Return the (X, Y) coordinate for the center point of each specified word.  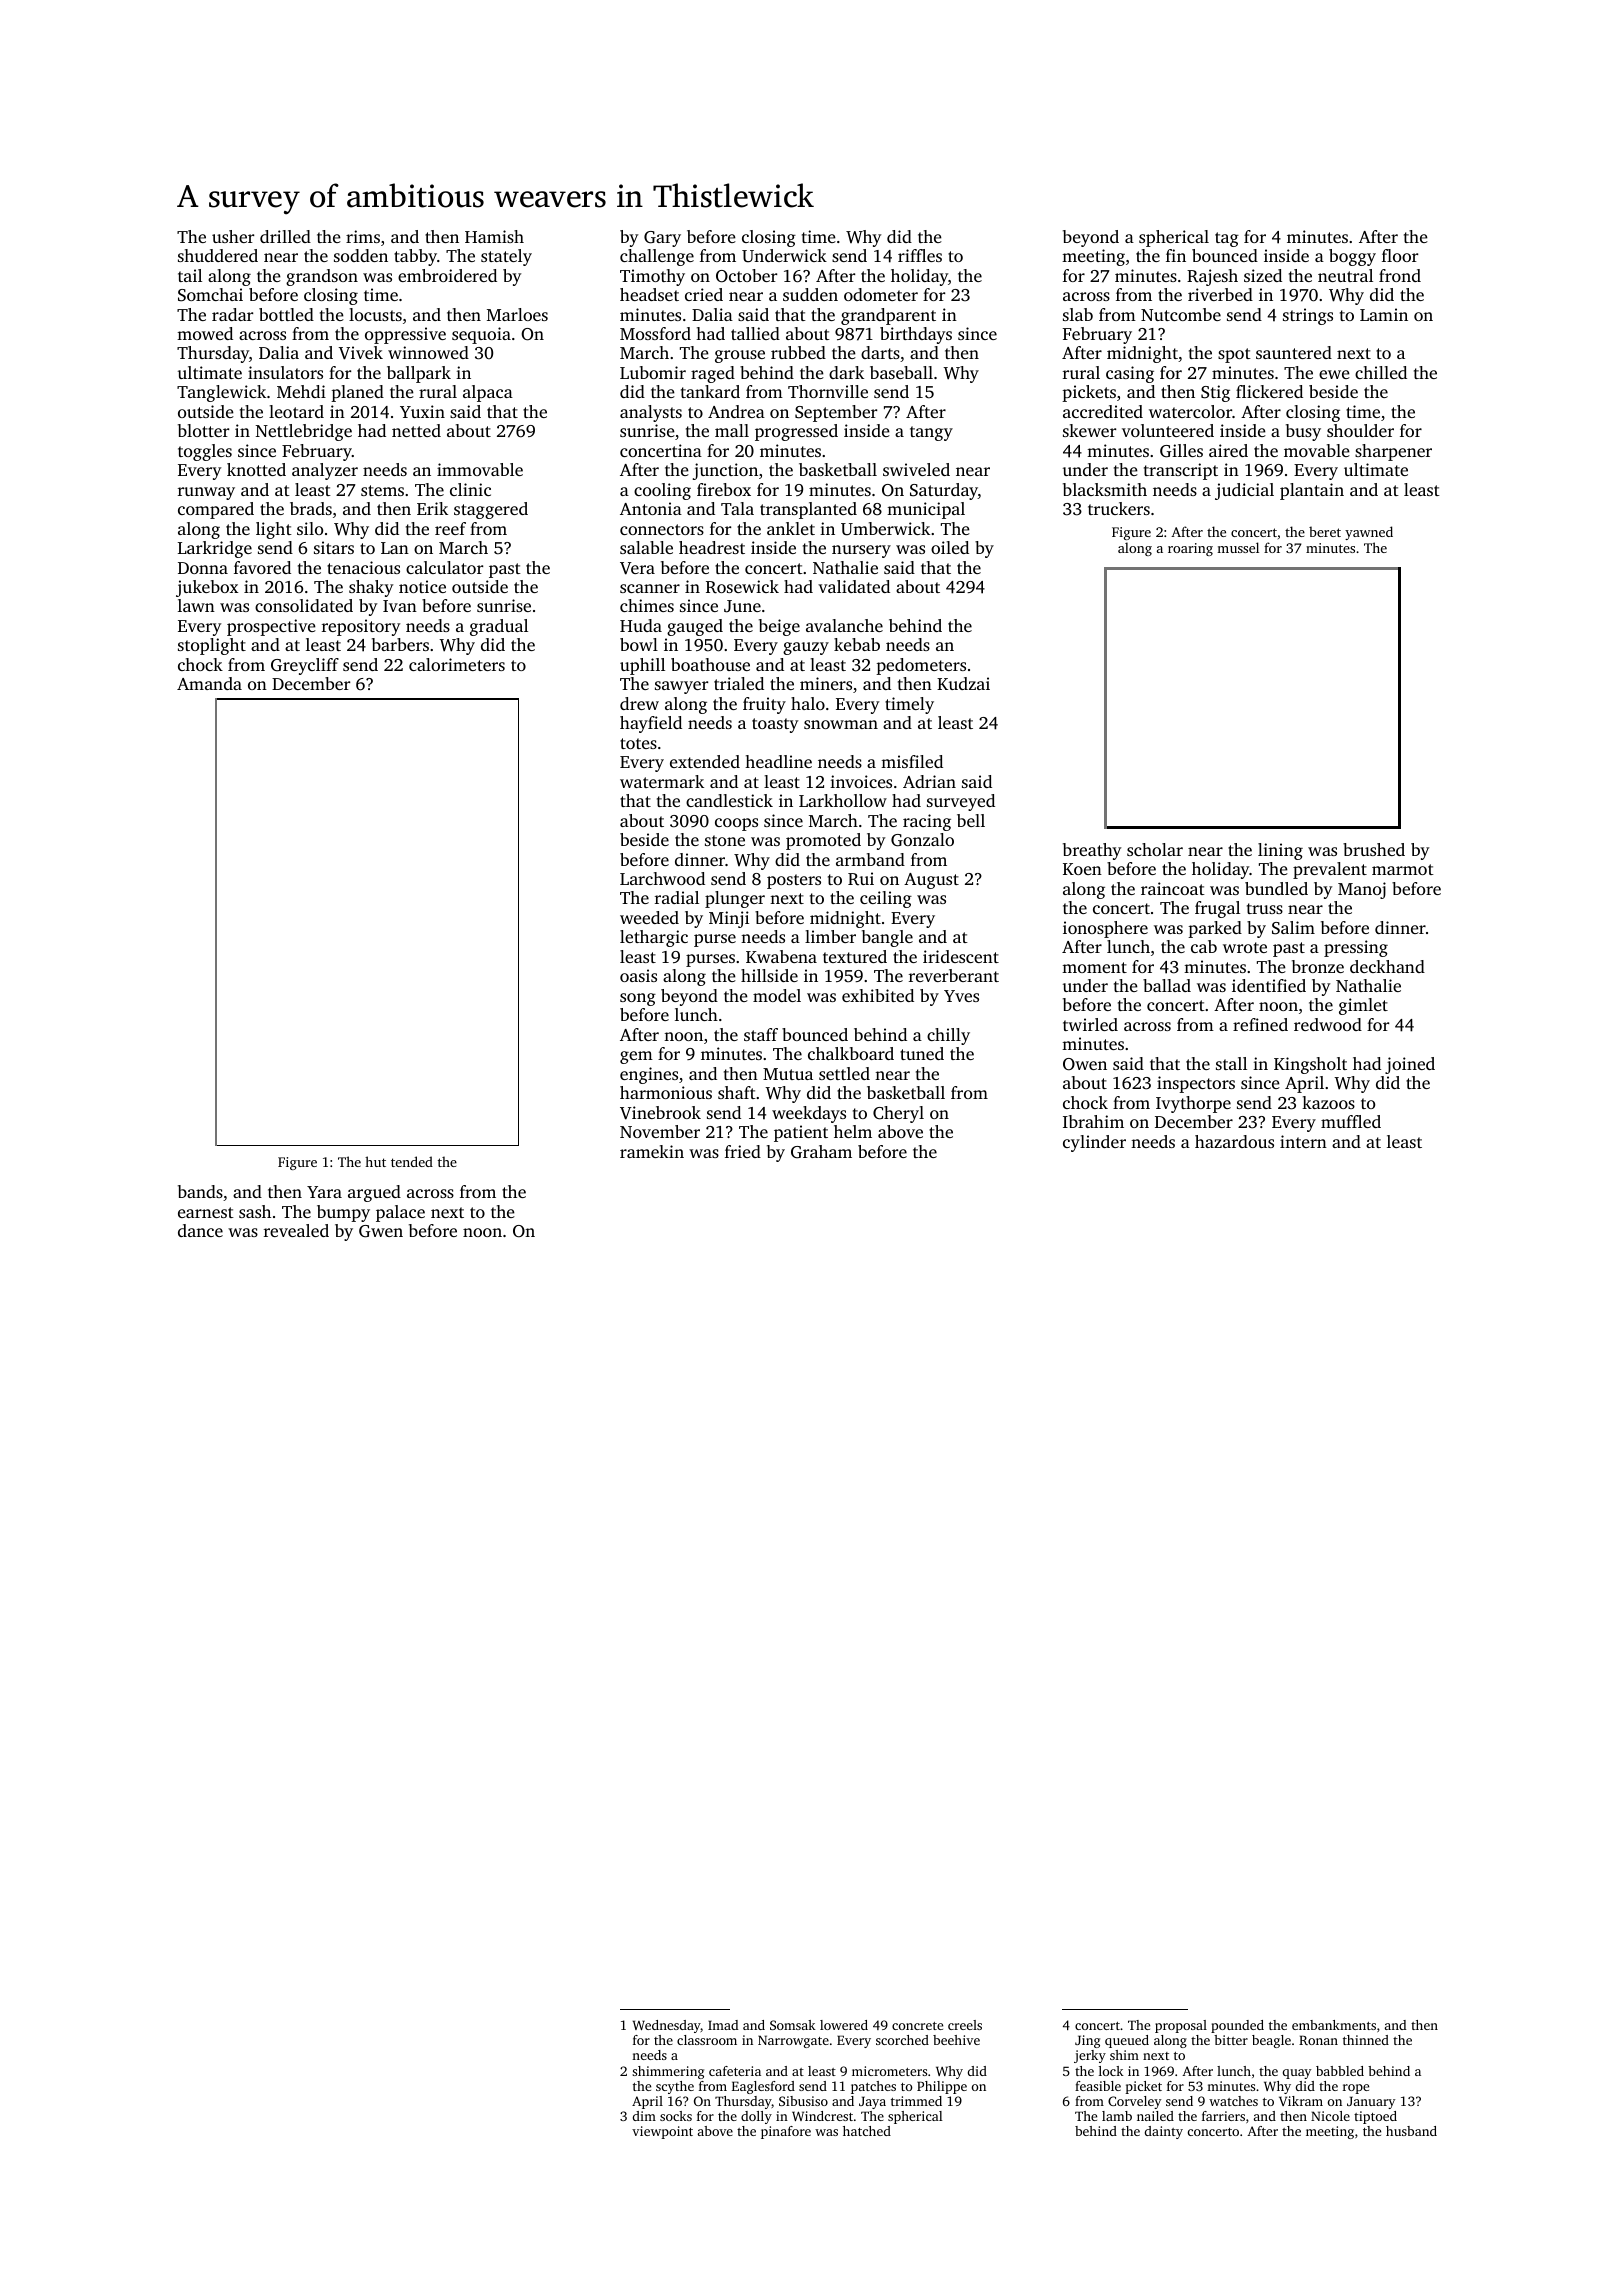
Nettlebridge (304, 432)
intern (1303, 1141)
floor (1400, 255)
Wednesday (667, 2026)
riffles (920, 255)
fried (743, 1151)
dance (200, 1230)
